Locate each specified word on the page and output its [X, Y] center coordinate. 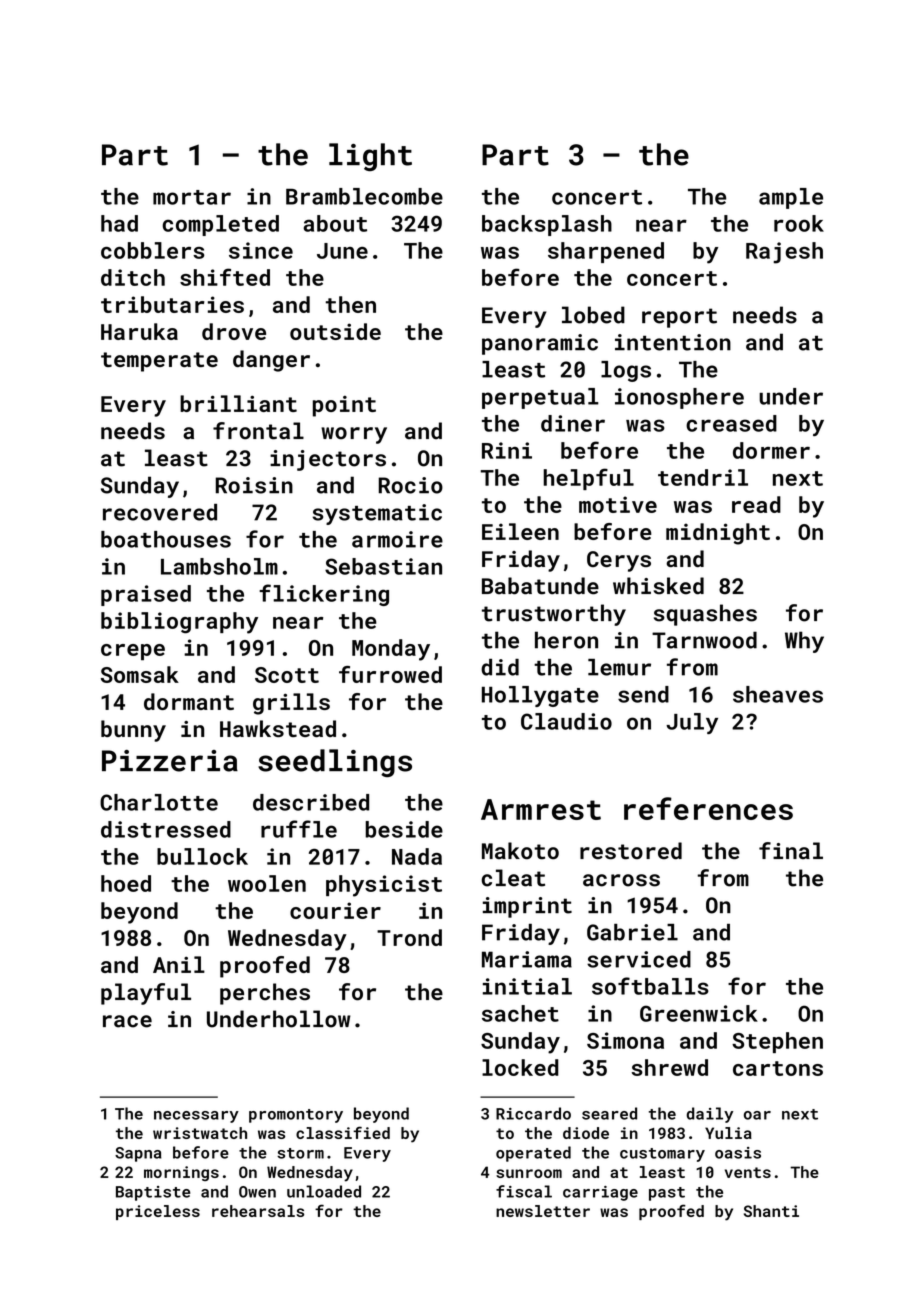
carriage [600, 1193]
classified [343, 1132]
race [127, 1021]
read [756, 504]
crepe [133, 652]
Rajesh [784, 253]
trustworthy [554, 615]
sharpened [606, 252]
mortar [192, 197]
